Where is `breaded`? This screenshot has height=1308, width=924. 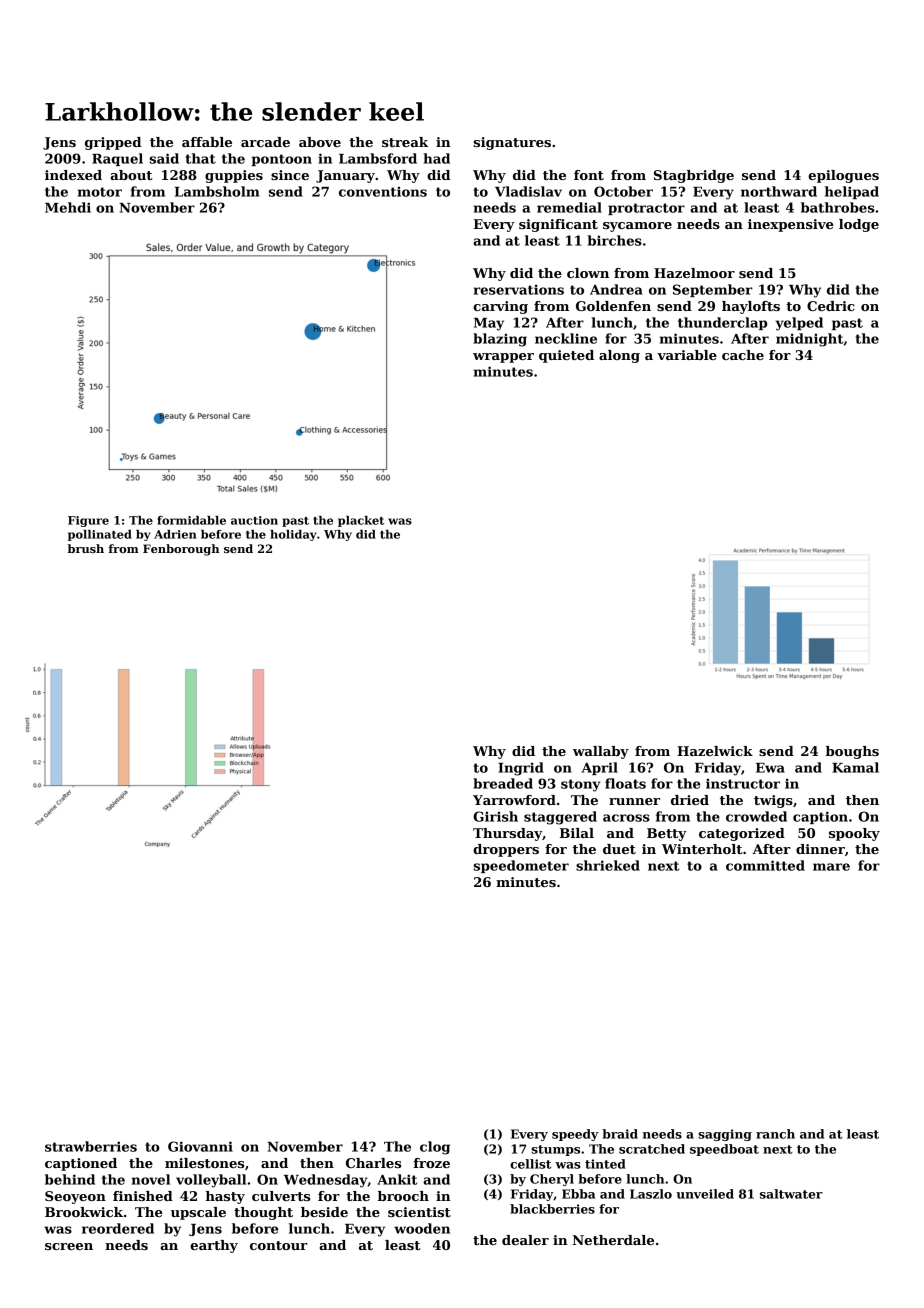
breaded is located at coordinates (503, 783).
